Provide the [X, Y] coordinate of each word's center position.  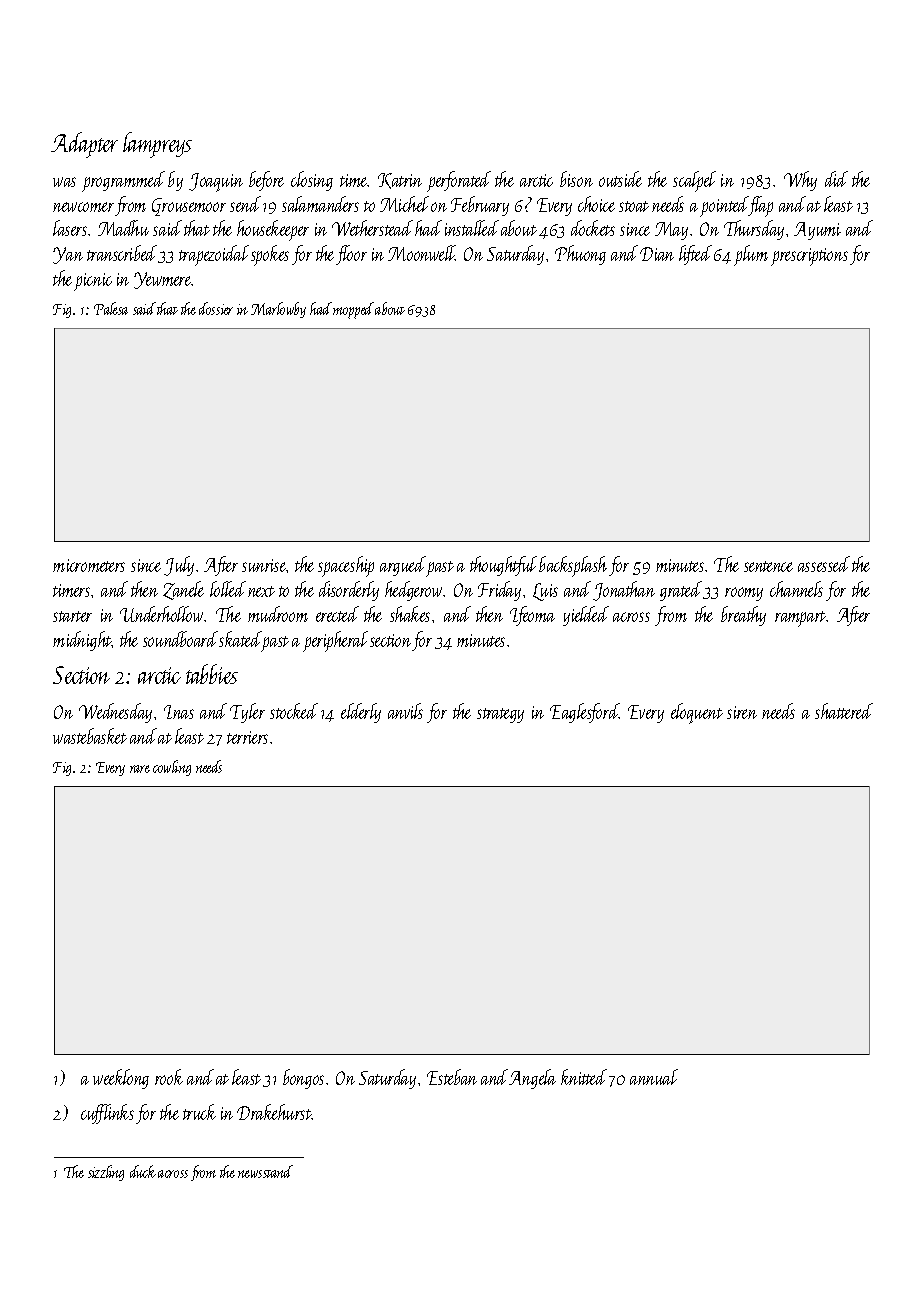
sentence [768, 566]
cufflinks [107, 1114]
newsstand [265, 1171]
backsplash [573, 566]
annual [654, 1077]
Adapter [84, 145]
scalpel [694, 181]
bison [576, 179]
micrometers [89, 565]
